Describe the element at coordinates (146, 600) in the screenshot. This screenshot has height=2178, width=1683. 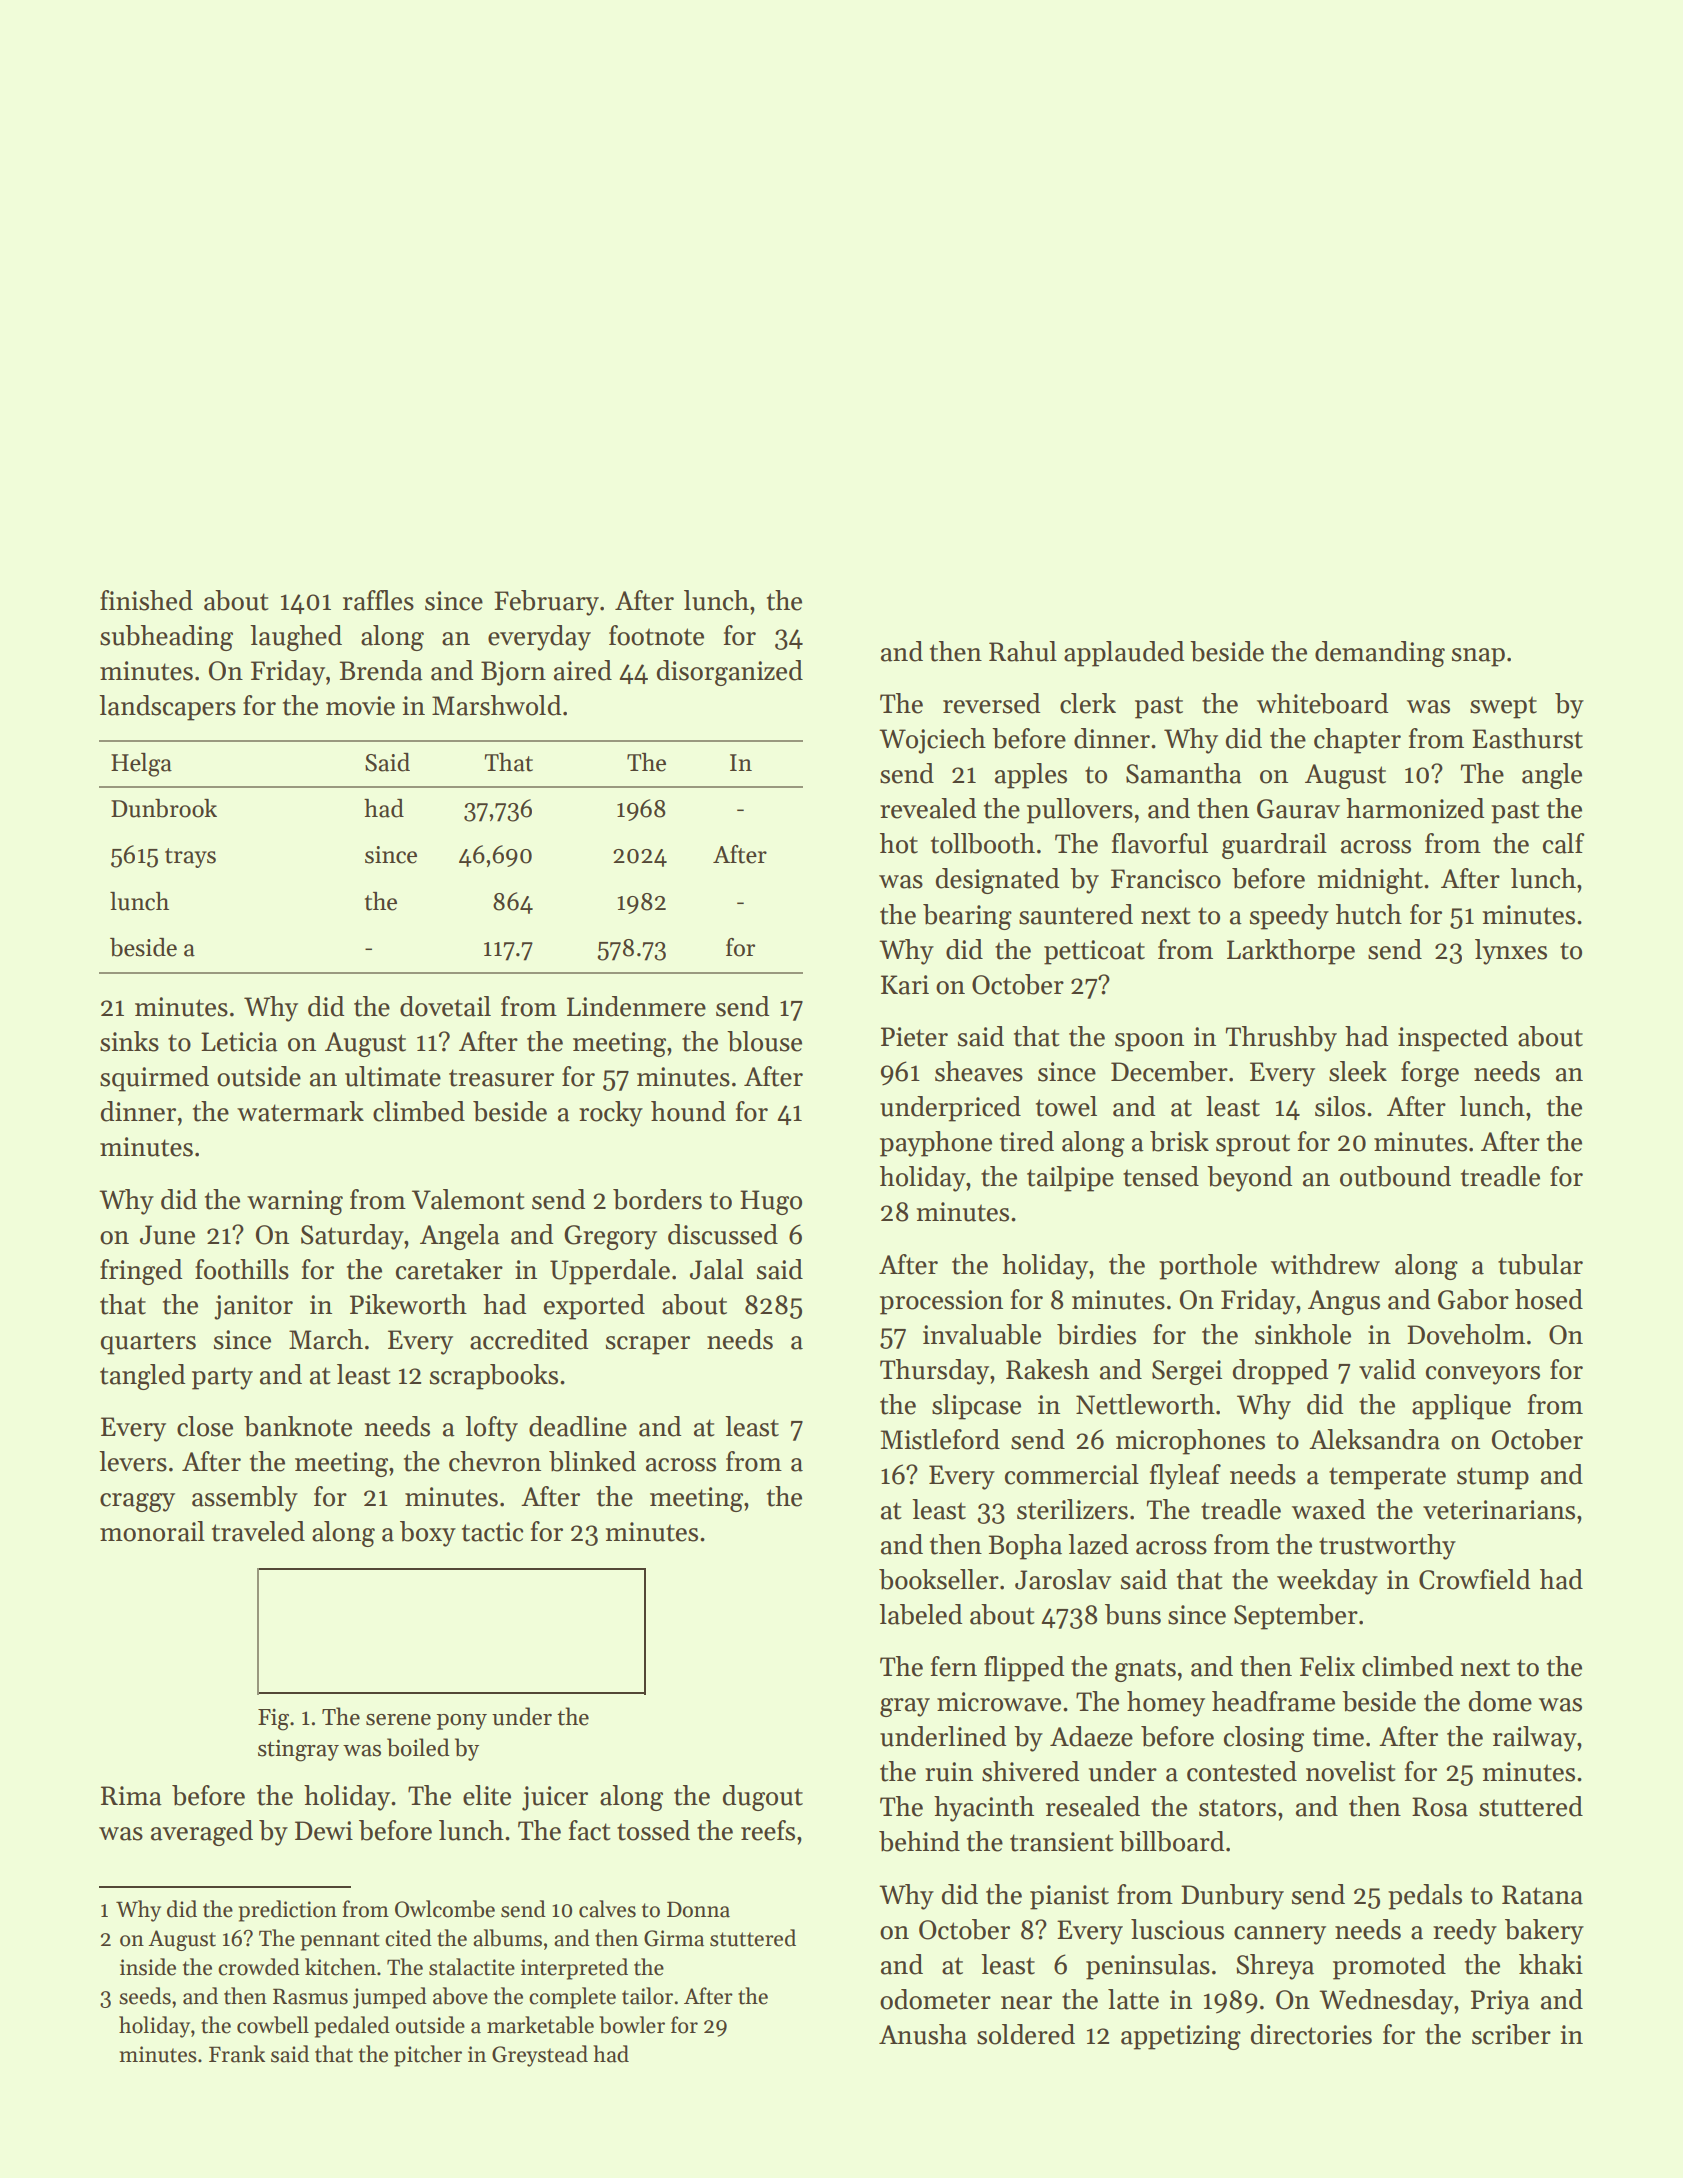
I see `finished` at that location.
